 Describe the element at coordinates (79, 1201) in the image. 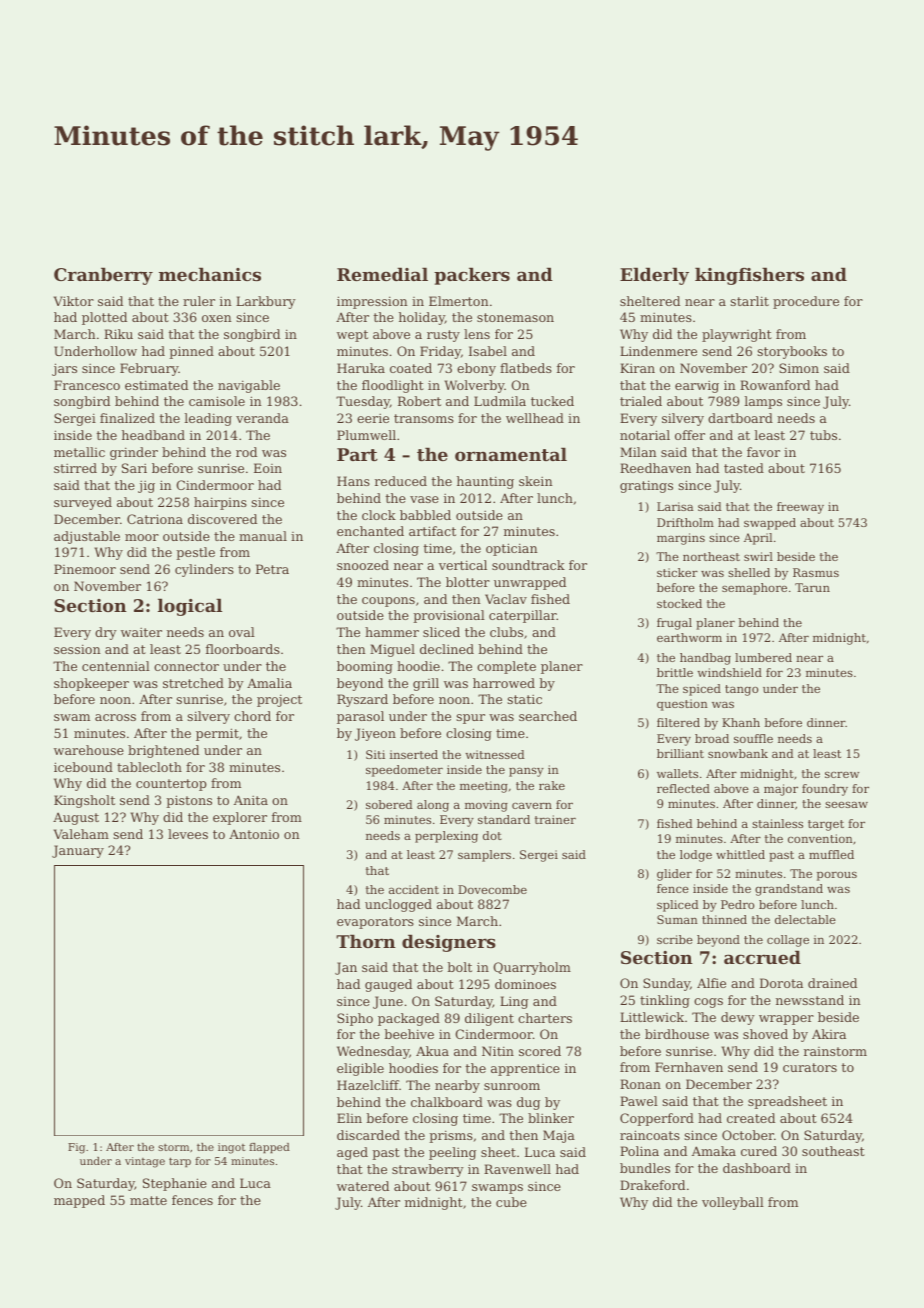

I see `mapped` at that location.
